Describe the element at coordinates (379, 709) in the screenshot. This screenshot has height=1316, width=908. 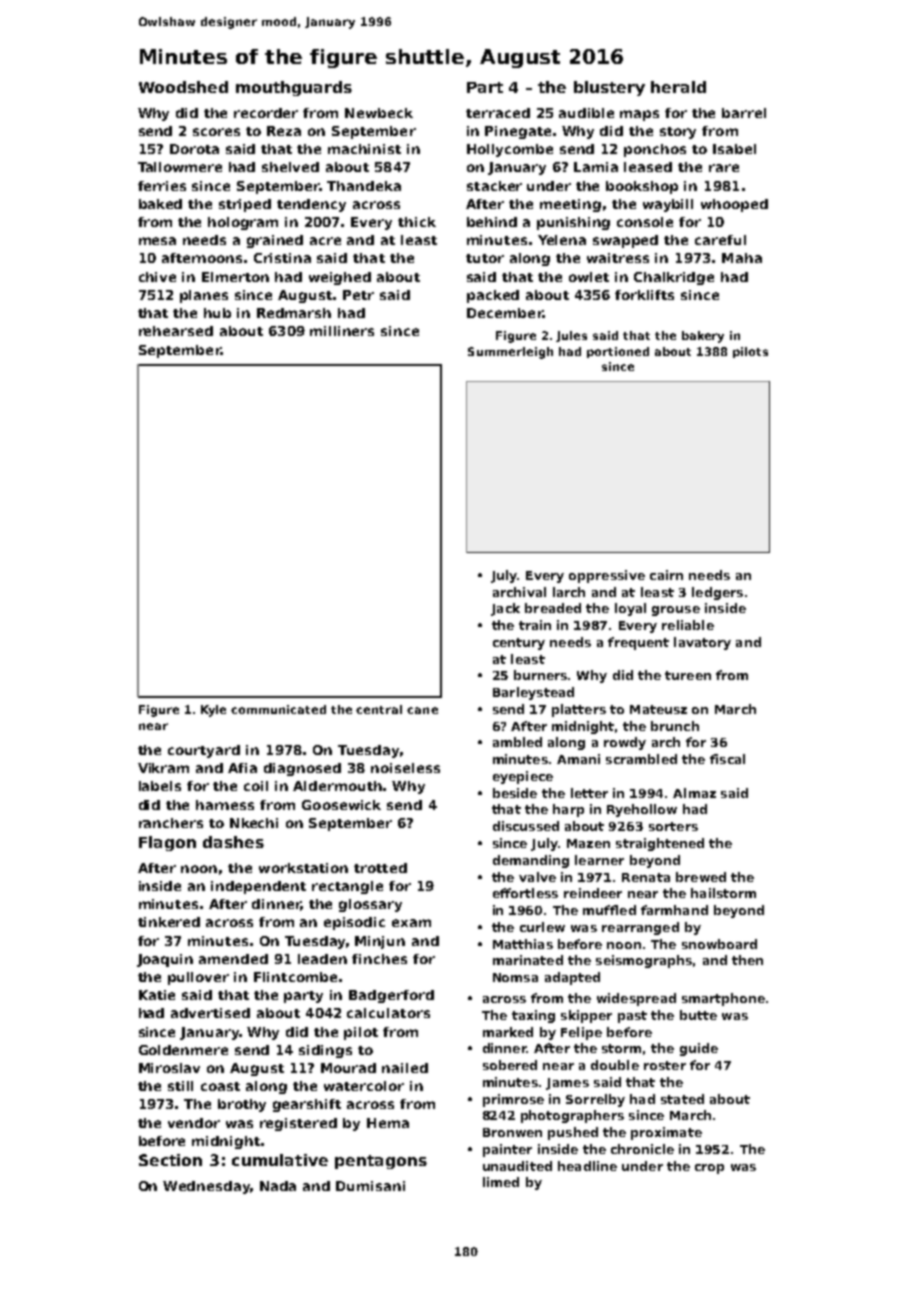
I see `central` at that location.
